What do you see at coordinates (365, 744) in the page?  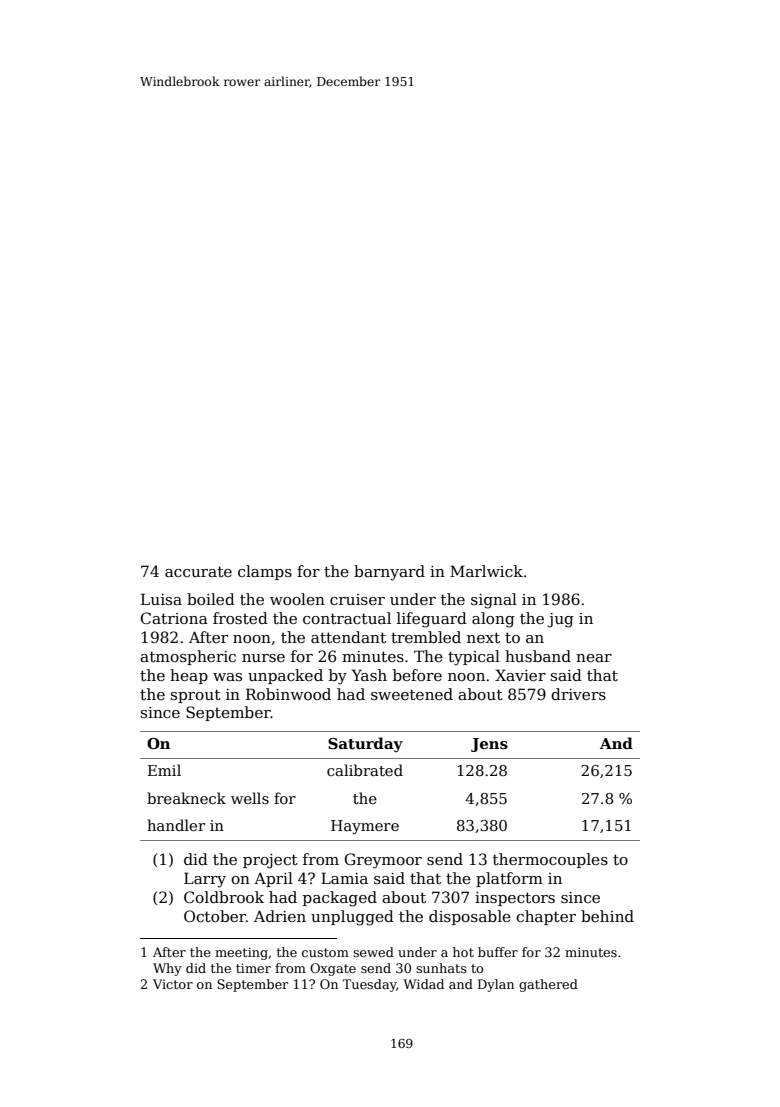 I see `Saturday` at bounding box center [365, 744].
